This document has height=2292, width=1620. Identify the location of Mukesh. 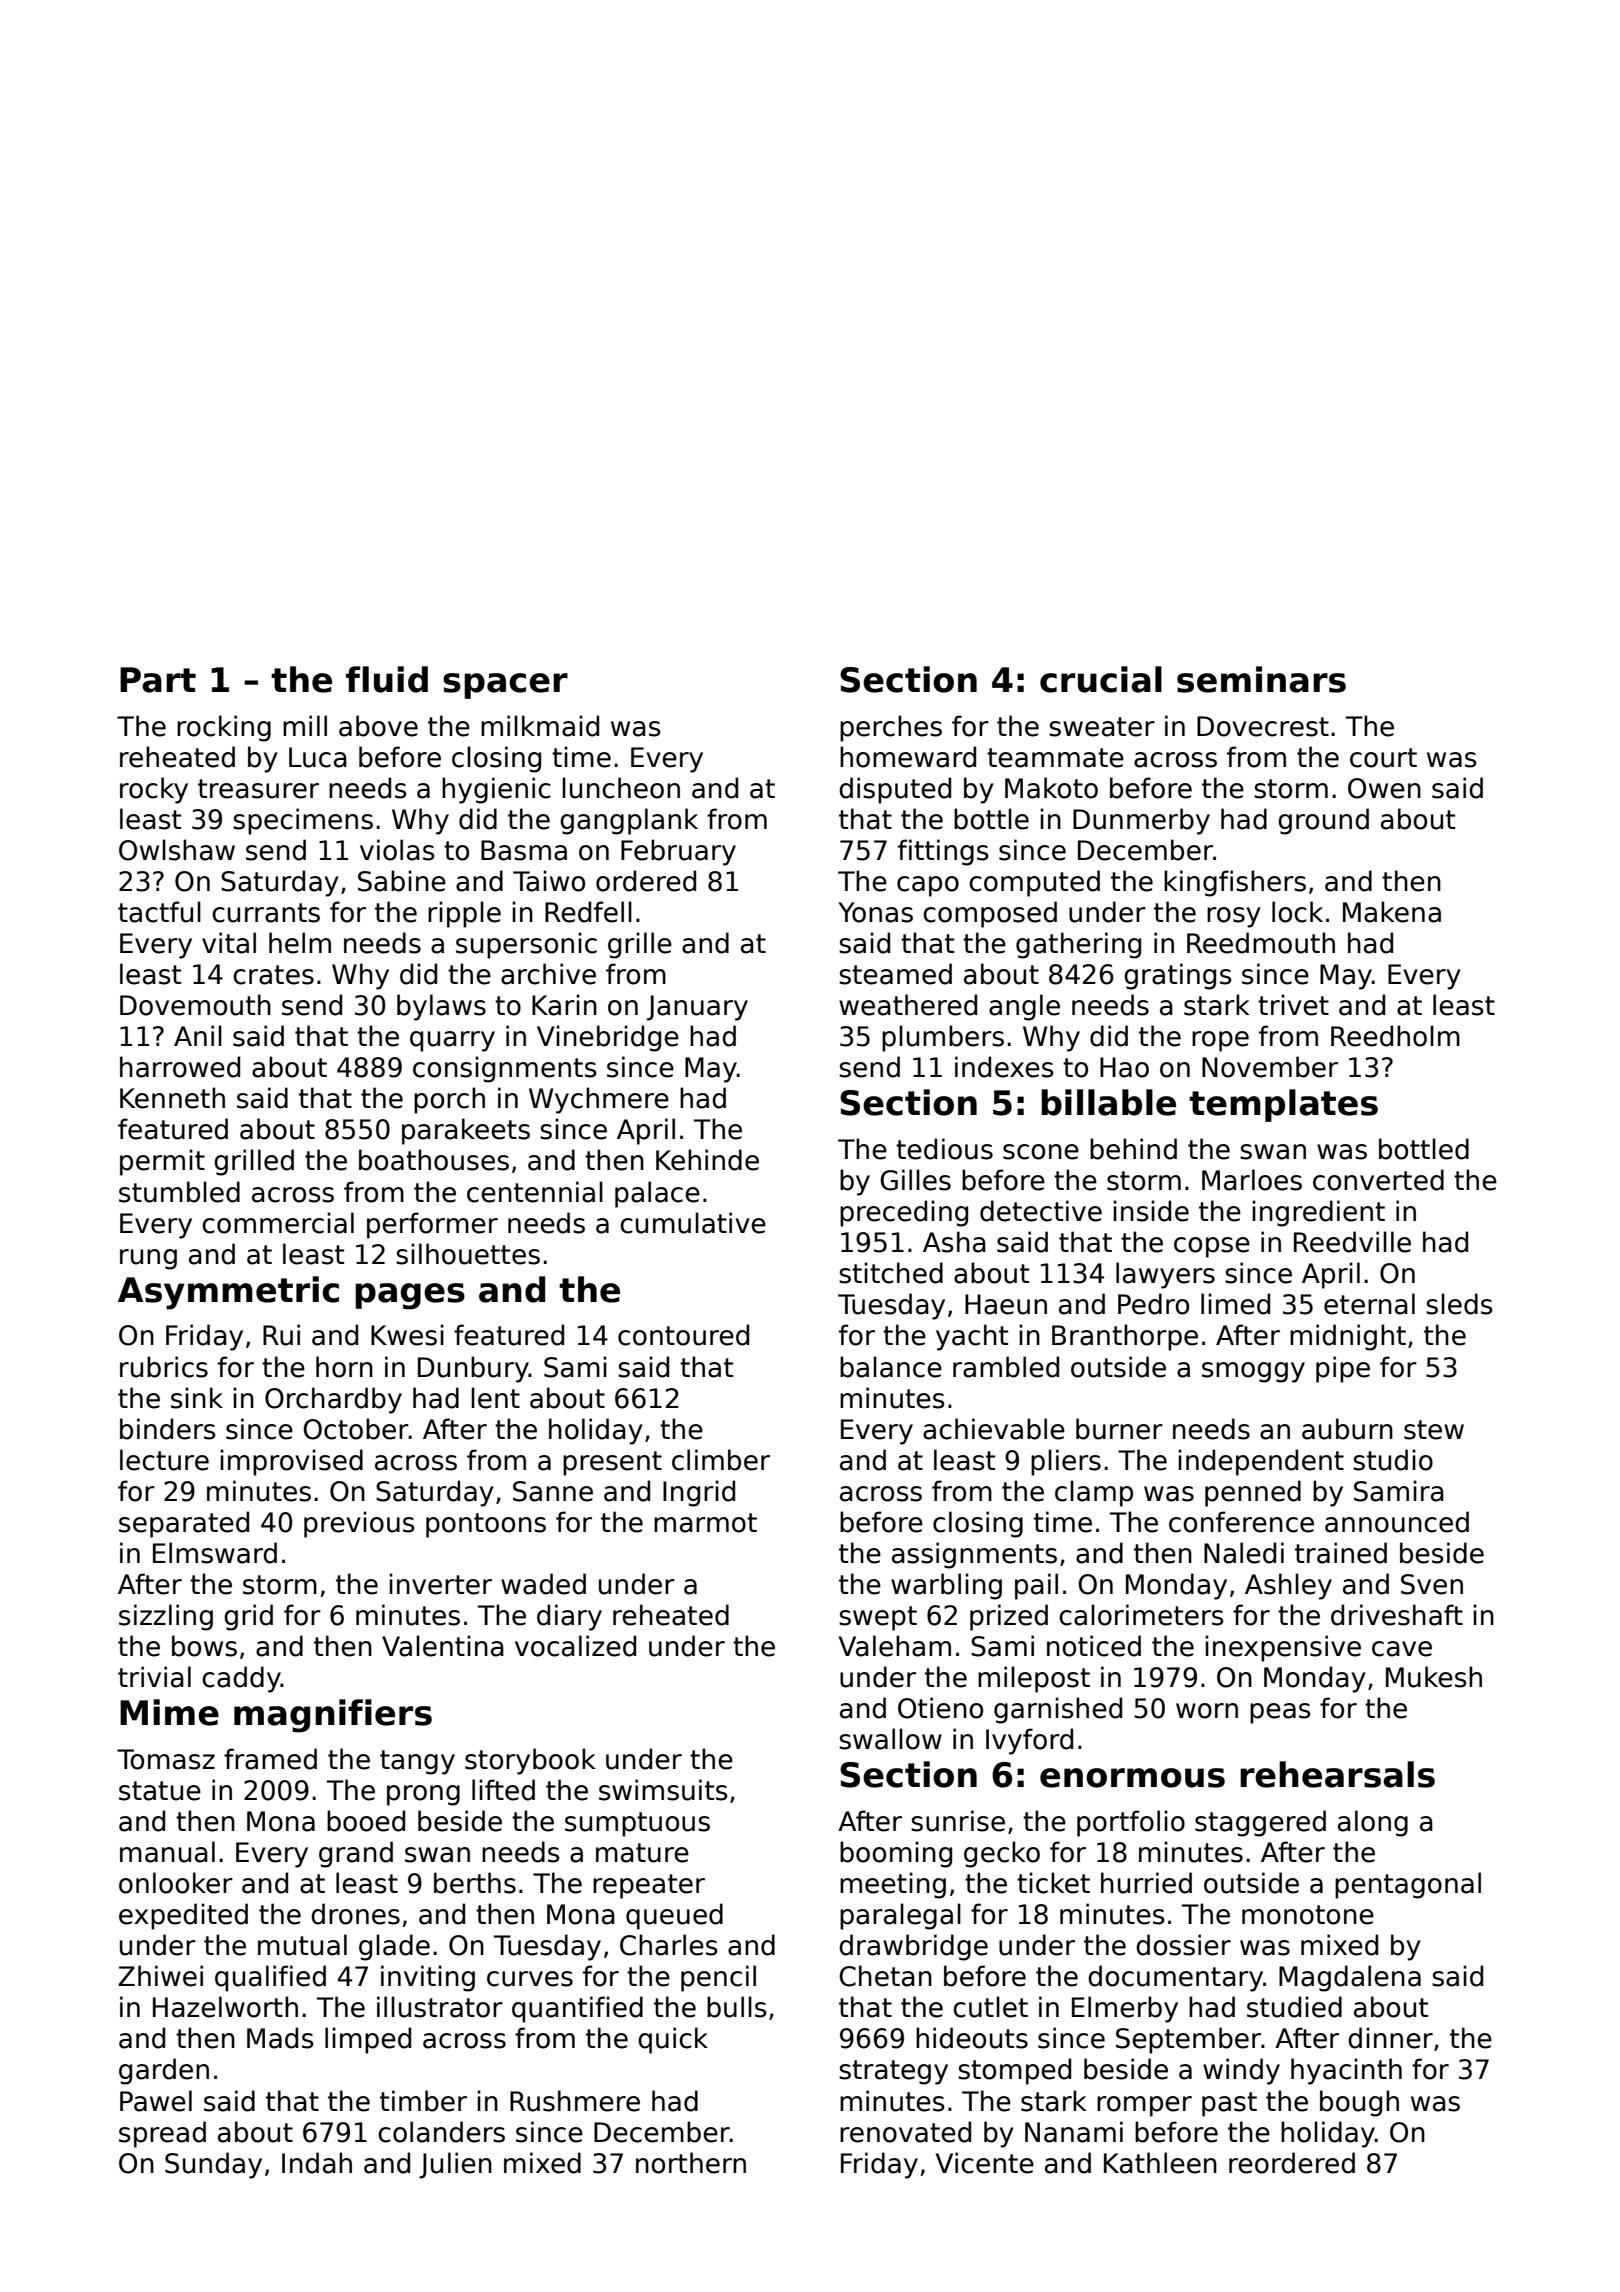
(1434, 1677).
